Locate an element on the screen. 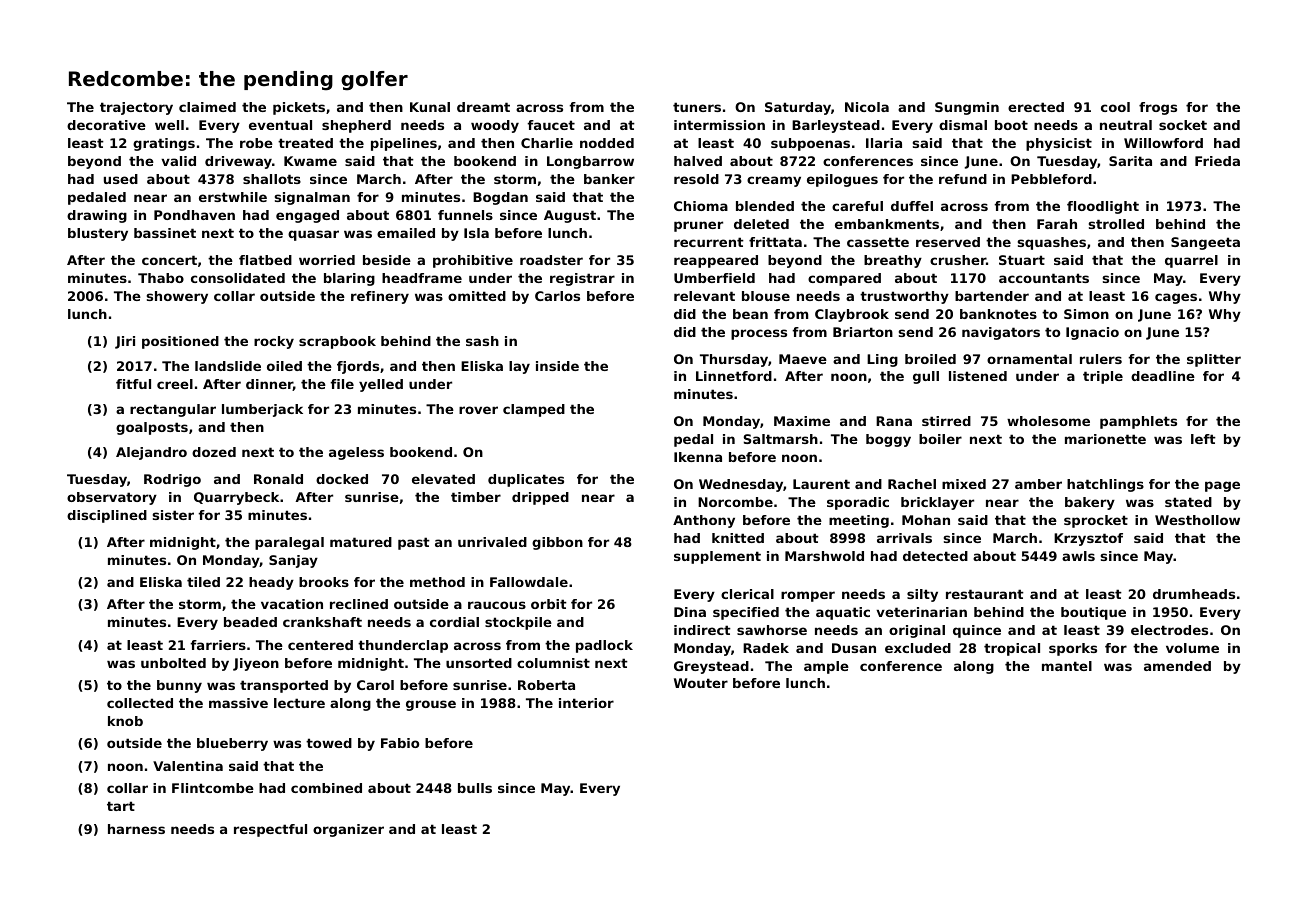  tuners is located at coordinates (697, 107).
